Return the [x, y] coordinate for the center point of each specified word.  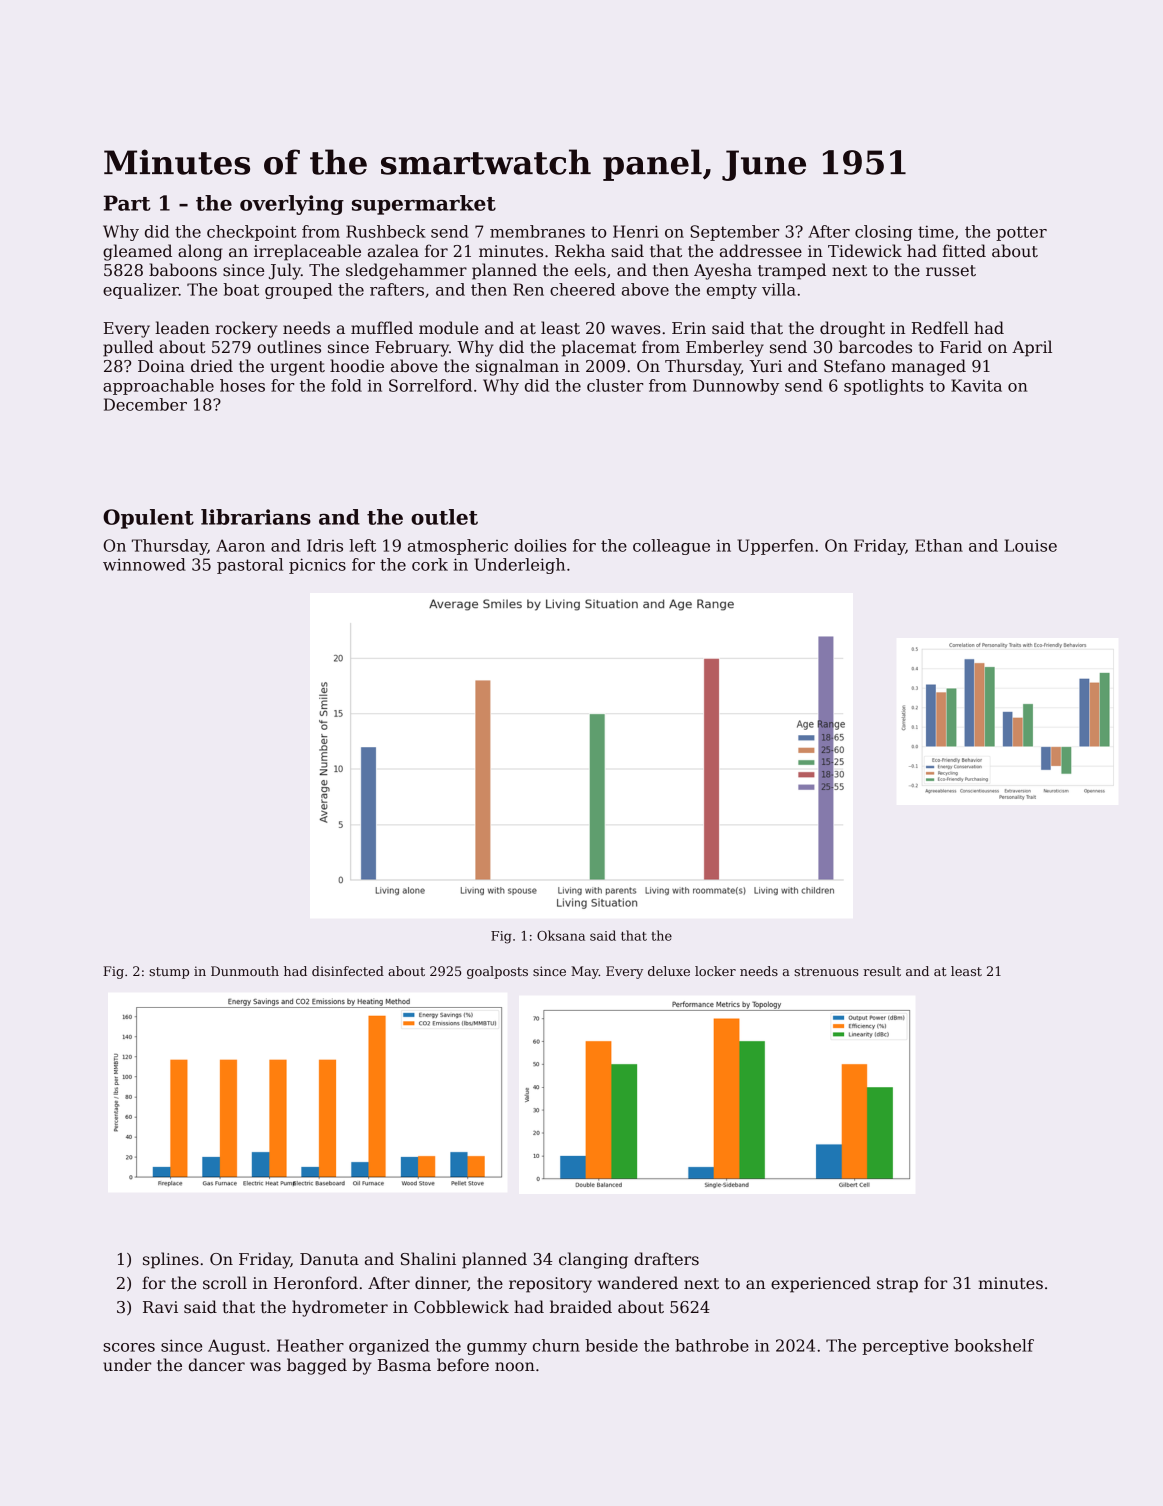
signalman [517, 367]
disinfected [348, 971]
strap [897, 1285]
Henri [636, 231]
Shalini [428, 1258]
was [265, 1367]
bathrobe [712, 1345]
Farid [961, 346]
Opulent [148, 519]
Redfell [940, 328]
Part [127, 203]
